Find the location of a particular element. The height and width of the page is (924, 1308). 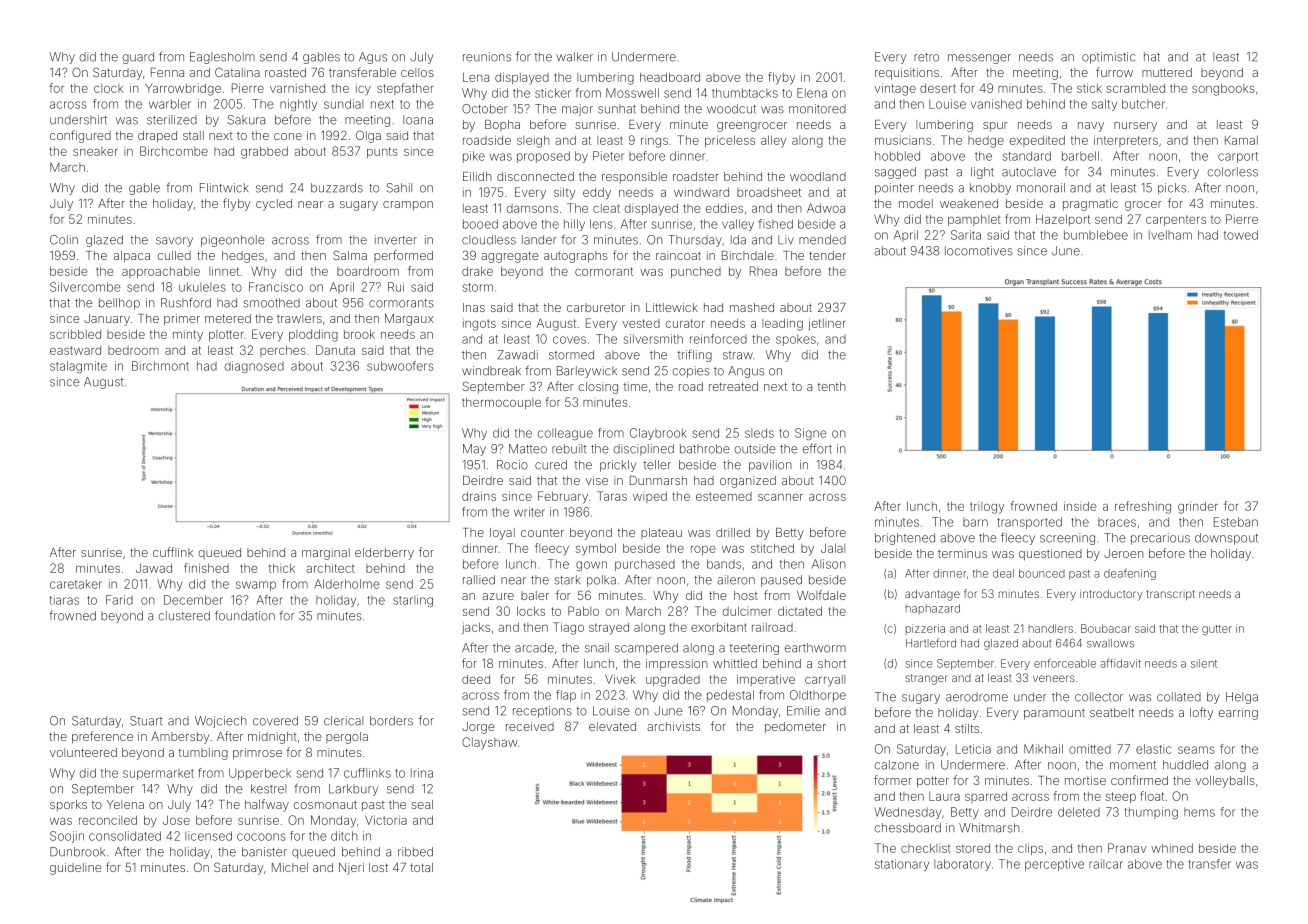

tiaras is located at coordinates (64, 600).
